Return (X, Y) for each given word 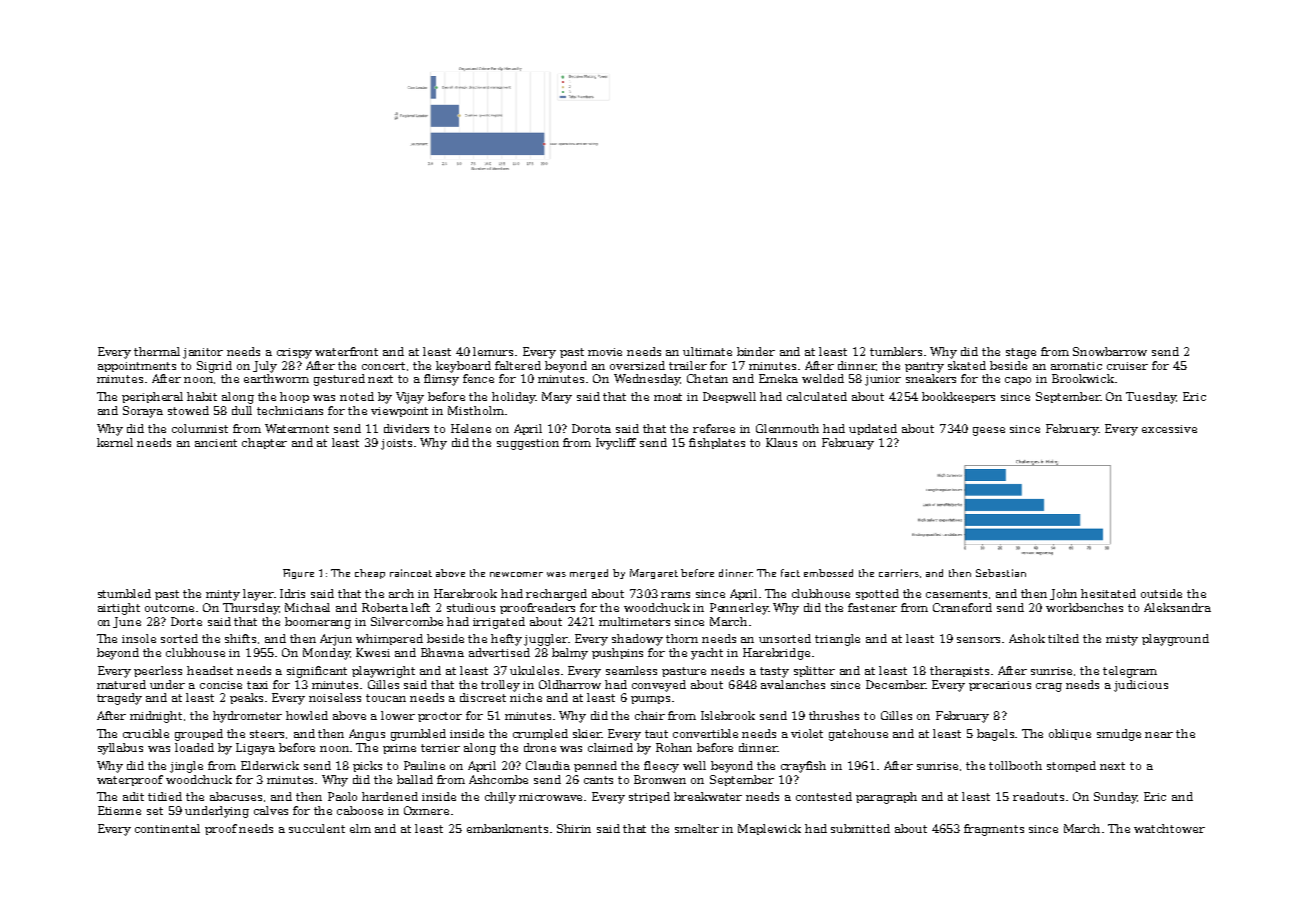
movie (605, 352)
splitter (814, 671)
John (1063, 594)
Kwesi (373, 652)
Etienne (119, 810)
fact (790, 573)
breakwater (708, 796)
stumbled (124, 593)
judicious (1141, 686)
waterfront (346, 351)
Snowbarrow (1110, 351)
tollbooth (1015, 765)
